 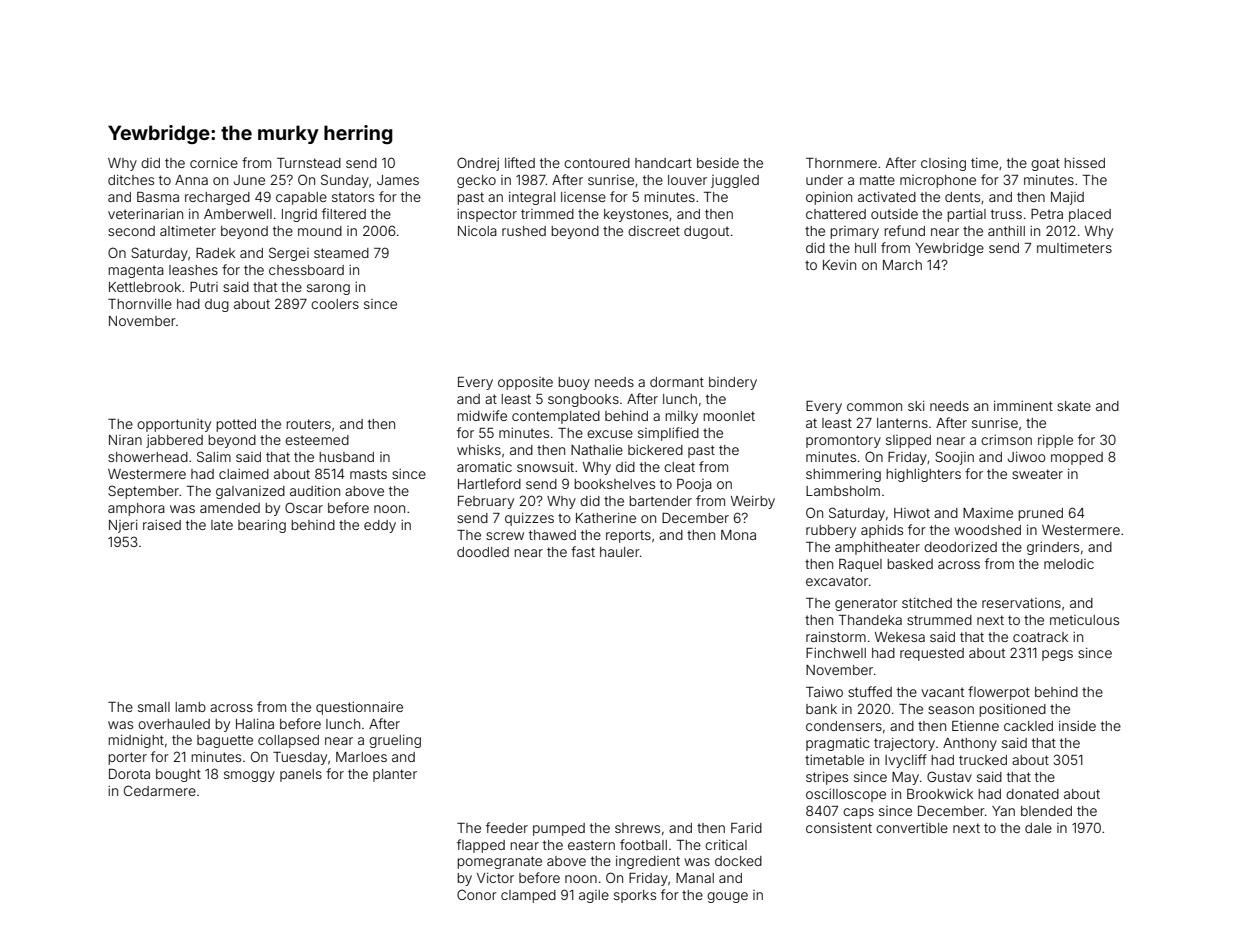 What do you see at coordinates (483, 552) in the screenshot?
I see `doodled` at bounding box center [483, 552].
